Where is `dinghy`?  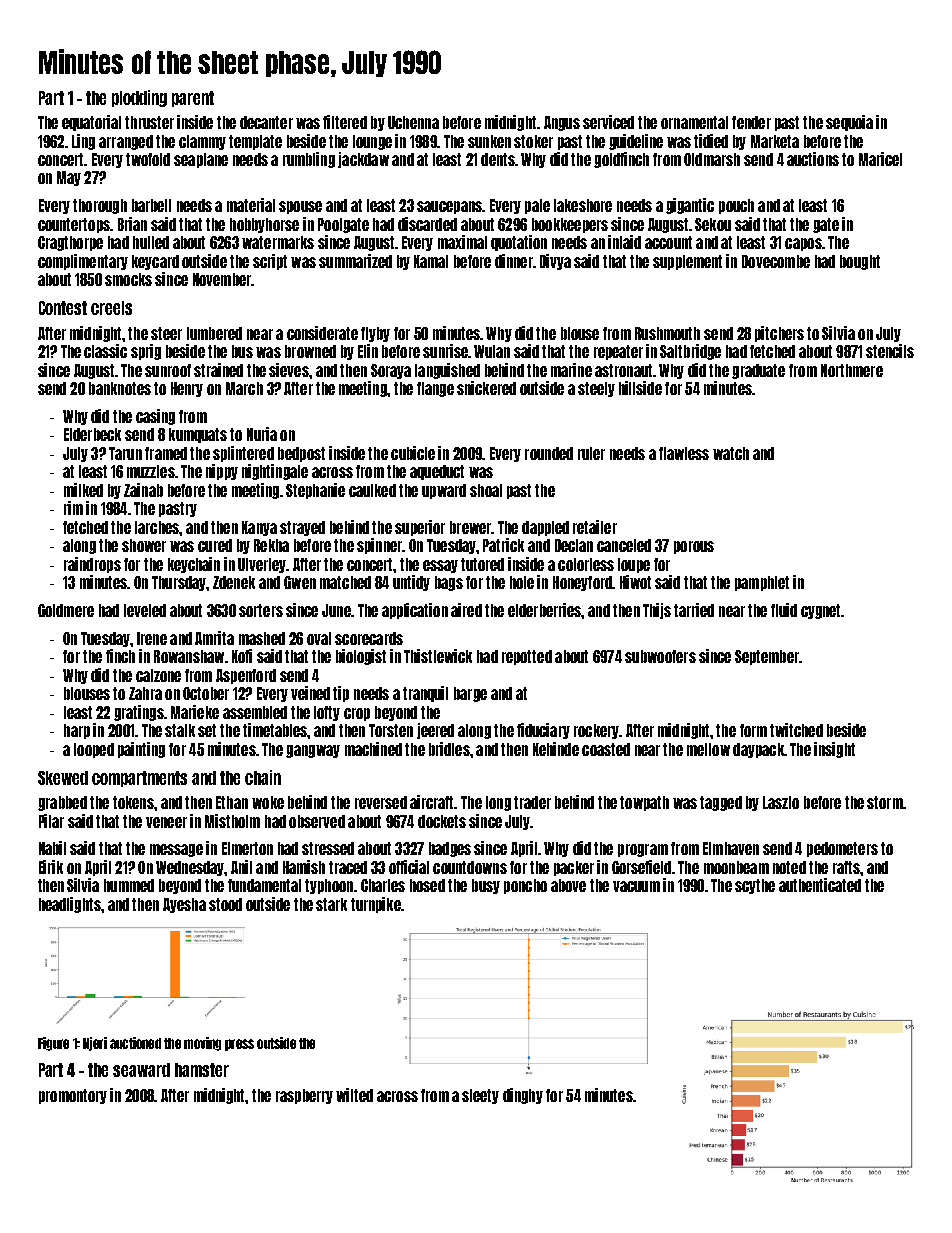 dinghy is located at coordinates (523, 1096).
